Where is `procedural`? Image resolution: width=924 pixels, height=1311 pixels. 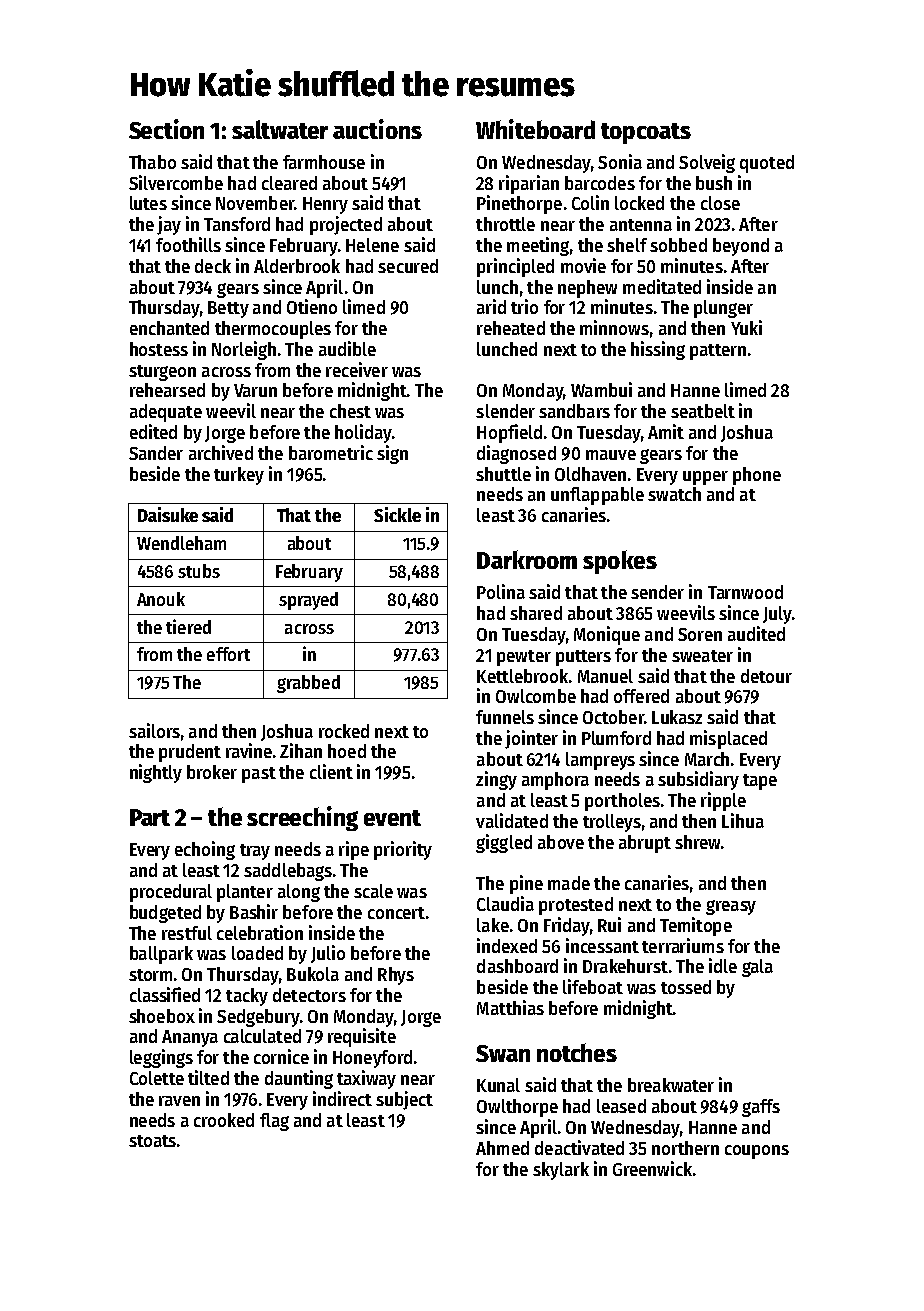 procedural is located at coordinates (171, 893).
